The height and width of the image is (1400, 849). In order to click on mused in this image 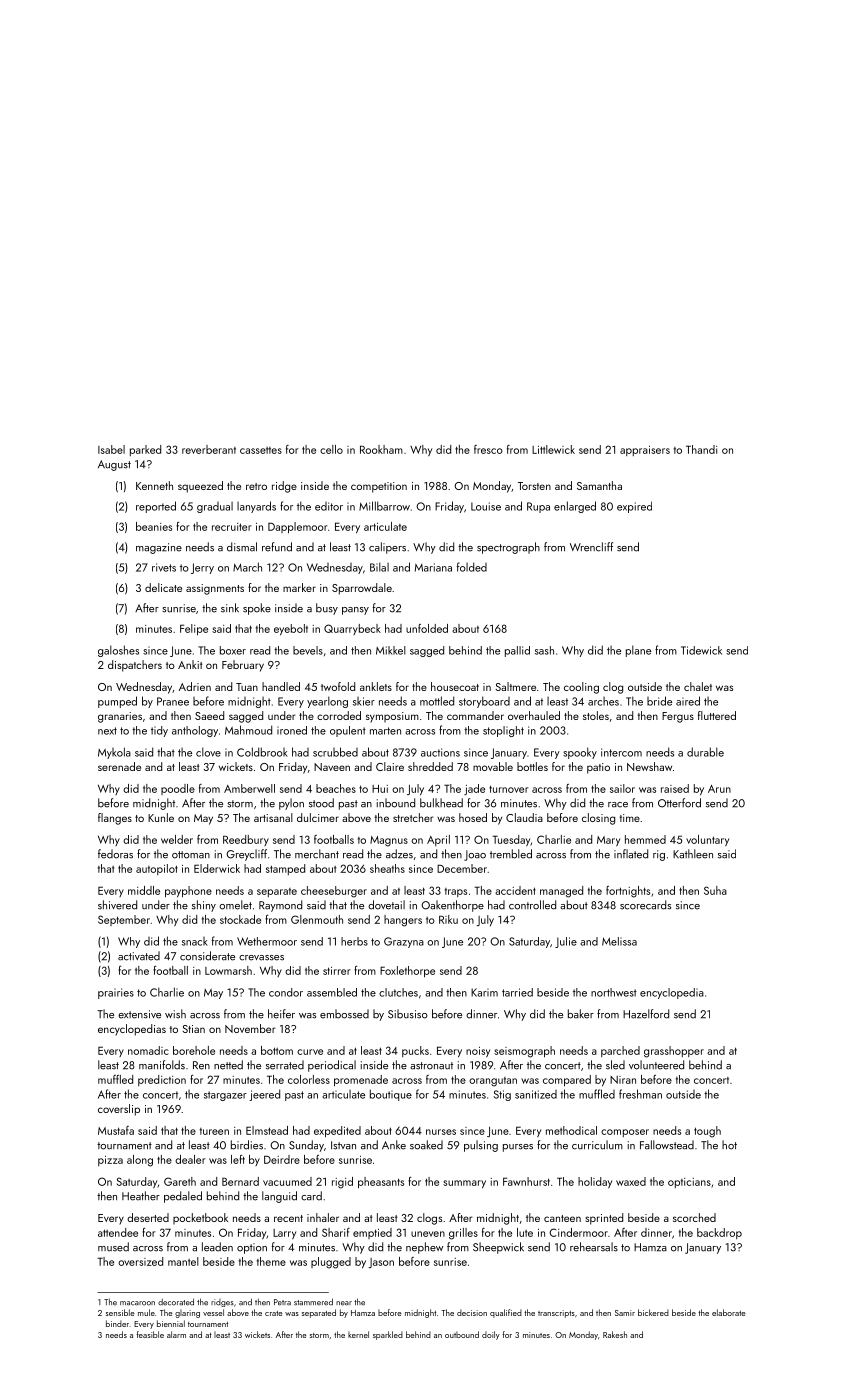, I will do `click(113, 1247)`.
